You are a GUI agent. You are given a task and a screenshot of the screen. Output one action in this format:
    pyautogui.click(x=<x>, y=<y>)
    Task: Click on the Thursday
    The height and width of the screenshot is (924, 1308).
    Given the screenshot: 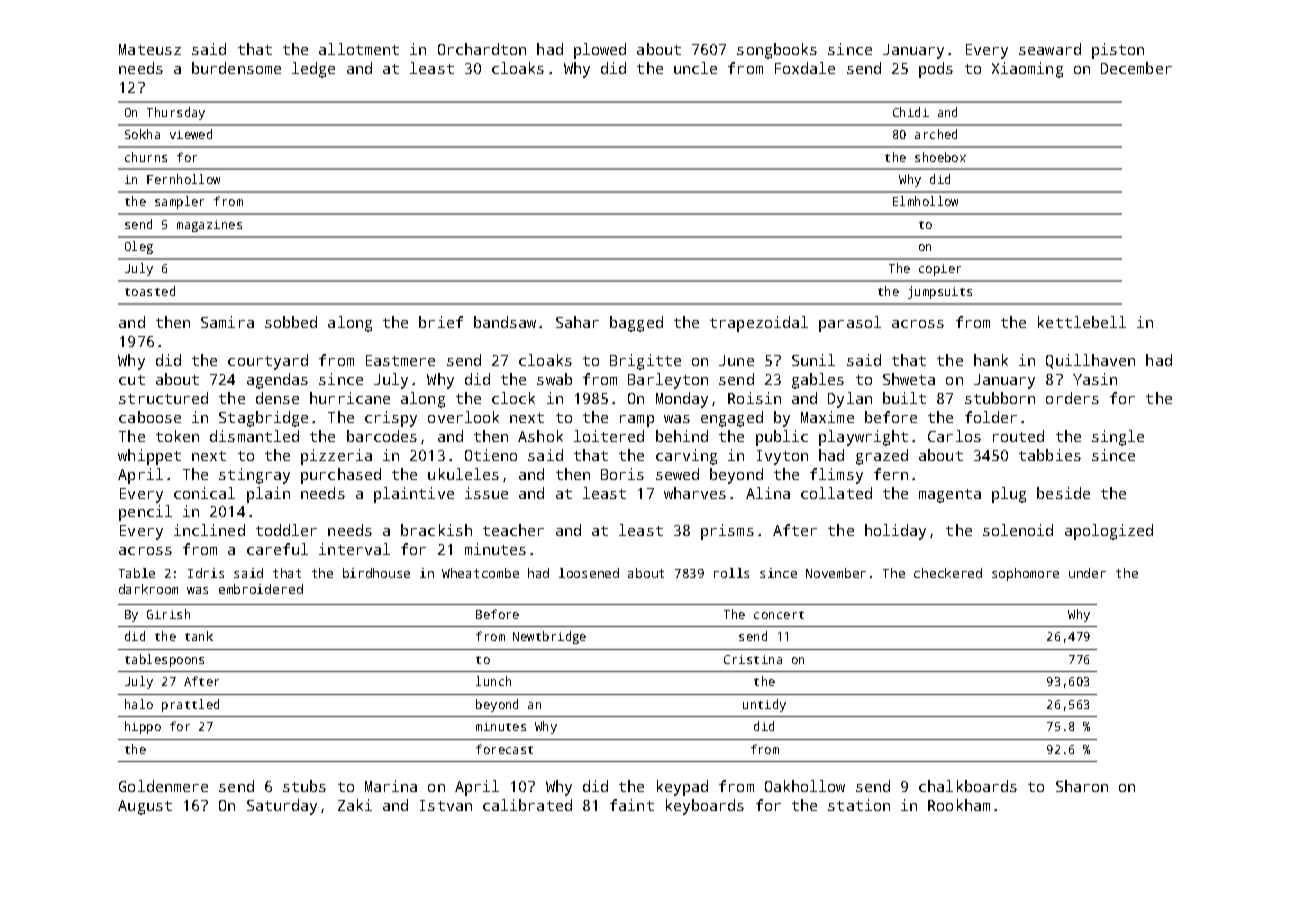 What is the action you would take?
    pyautogui.click(x=176, y=113)
